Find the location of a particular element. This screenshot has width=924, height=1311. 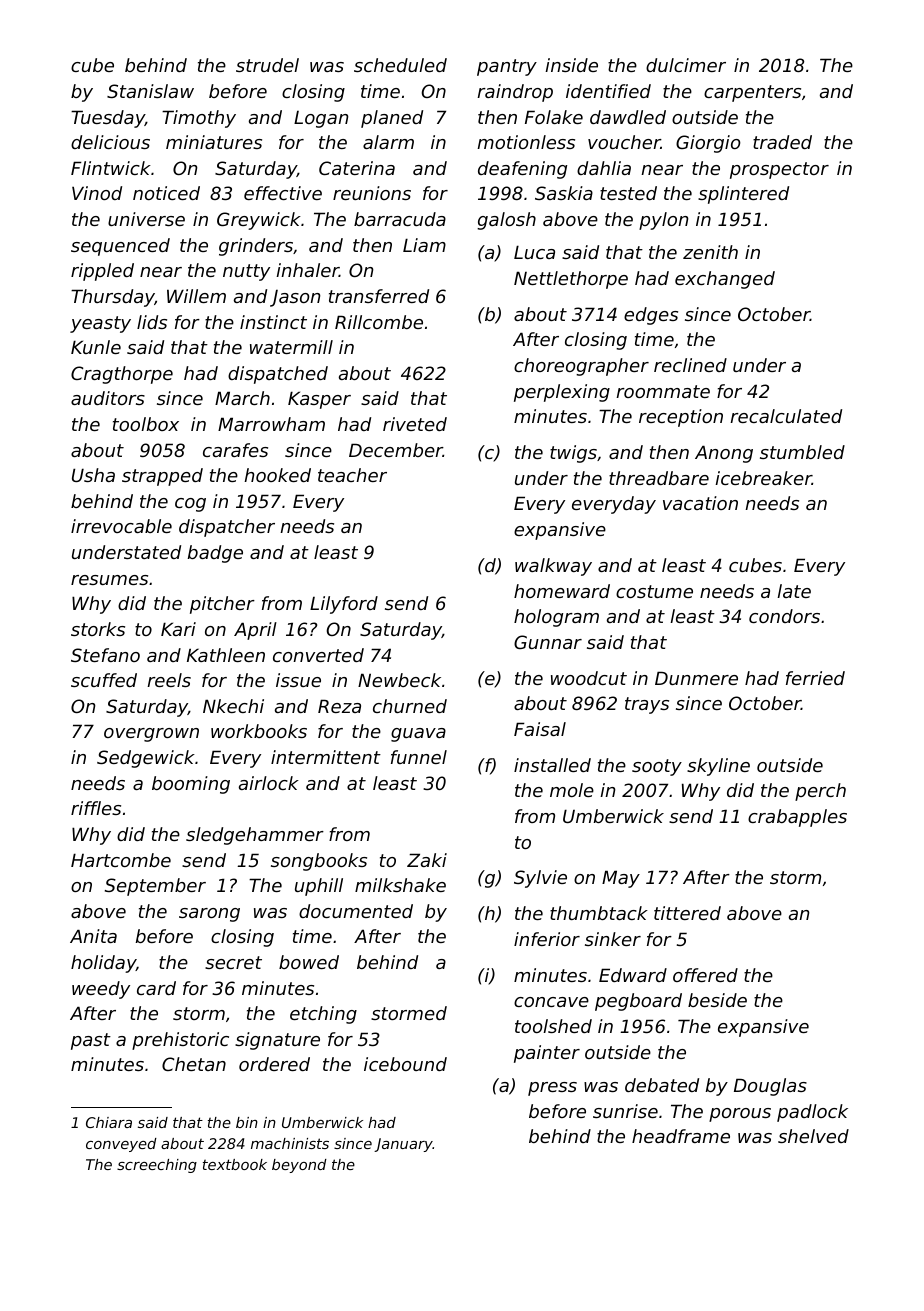

Rillcombe is located at coordinates (379, 322).
